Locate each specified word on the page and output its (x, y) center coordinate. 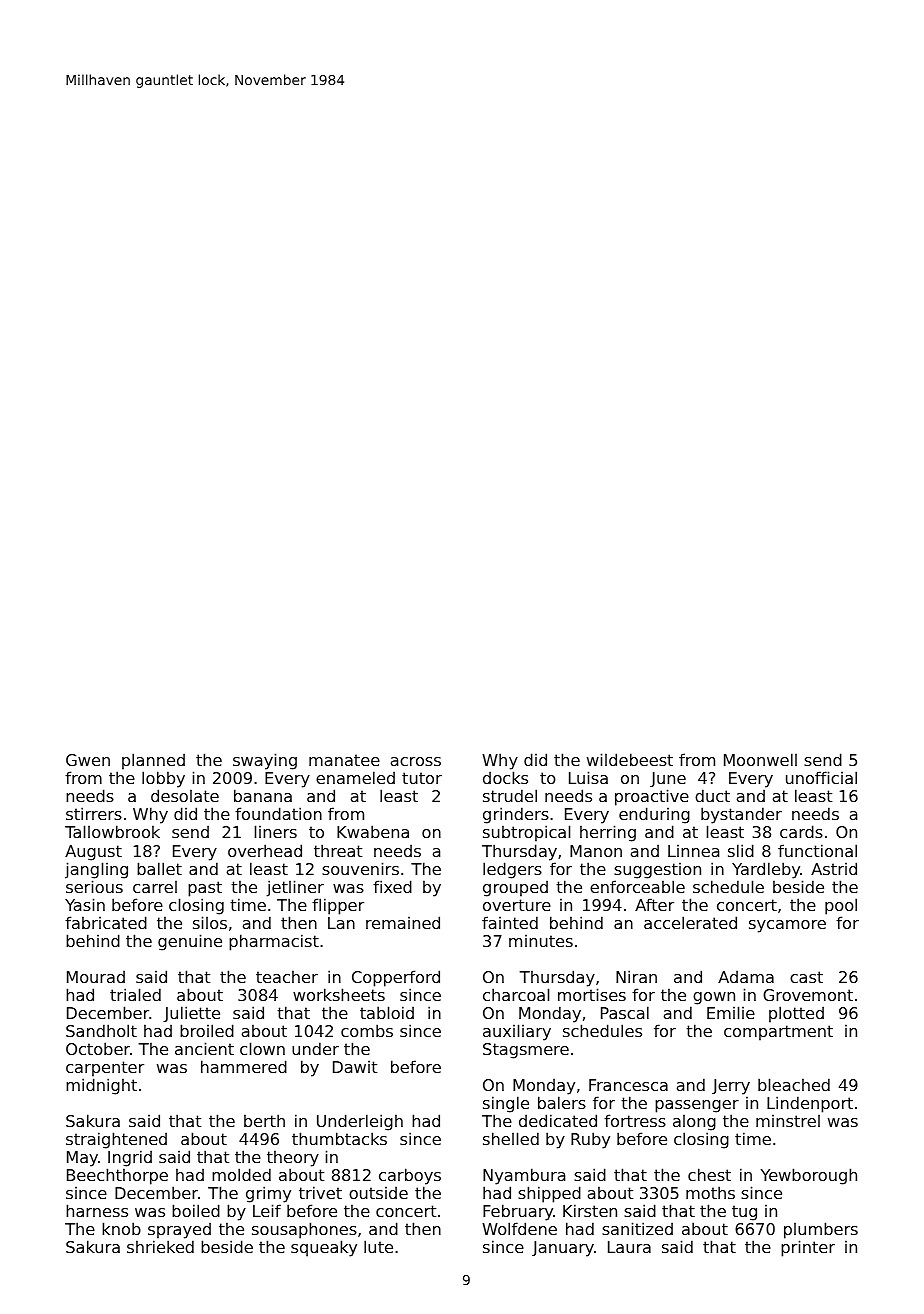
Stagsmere (526, 1051)
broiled (207, 1030)
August (93, 853)
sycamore (787, 926)
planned (153, 761)
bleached (794, 1084)
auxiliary (517, 1032)
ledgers (512, 870)
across (416, 761)
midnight (101, 1086)
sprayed (179, 1230)
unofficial (821, 777)
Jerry (731, 1087)
